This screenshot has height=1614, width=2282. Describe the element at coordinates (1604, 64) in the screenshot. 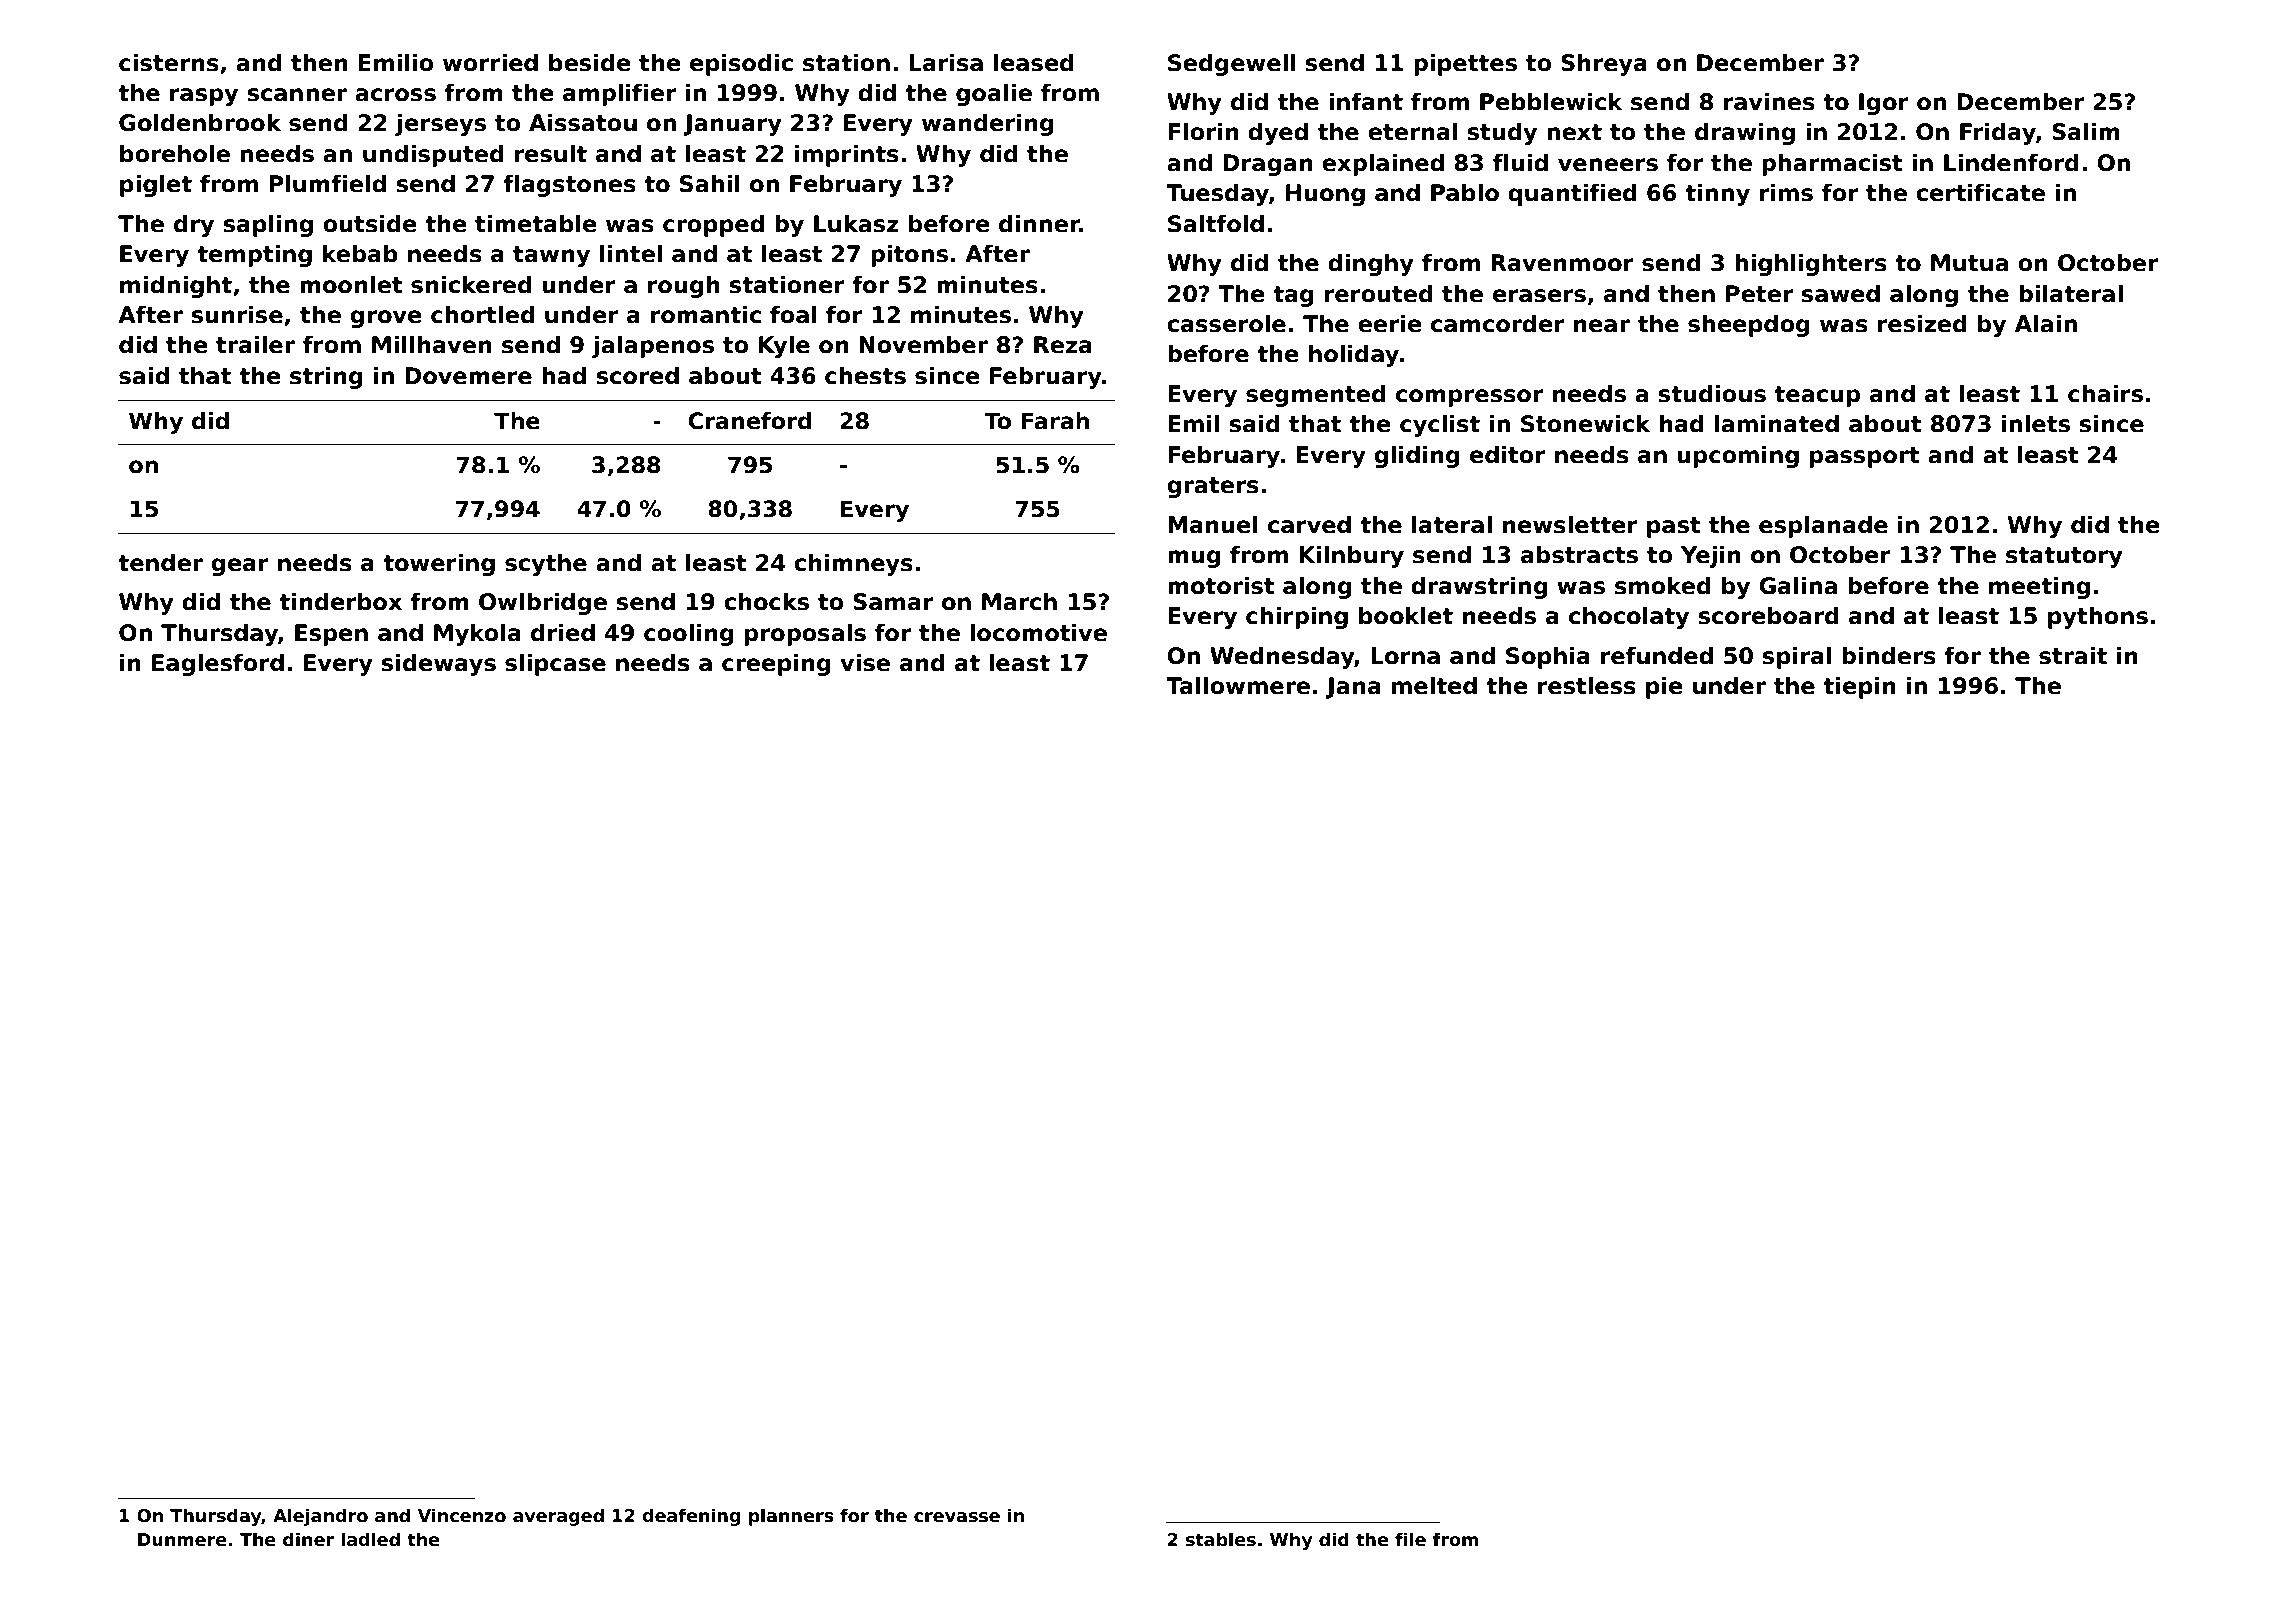

I see `Shreya` at that location.
